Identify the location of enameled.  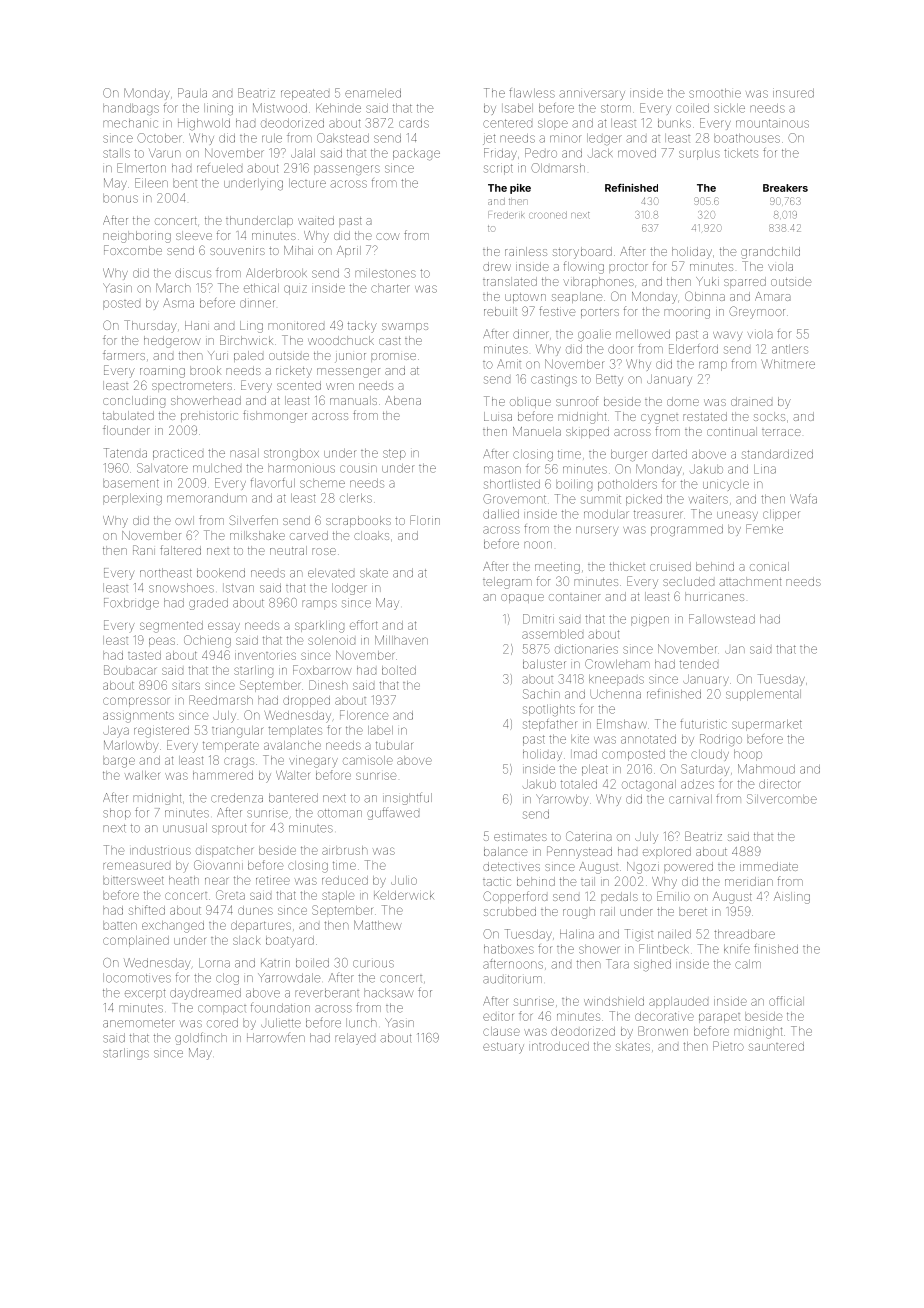
(373, 93).
